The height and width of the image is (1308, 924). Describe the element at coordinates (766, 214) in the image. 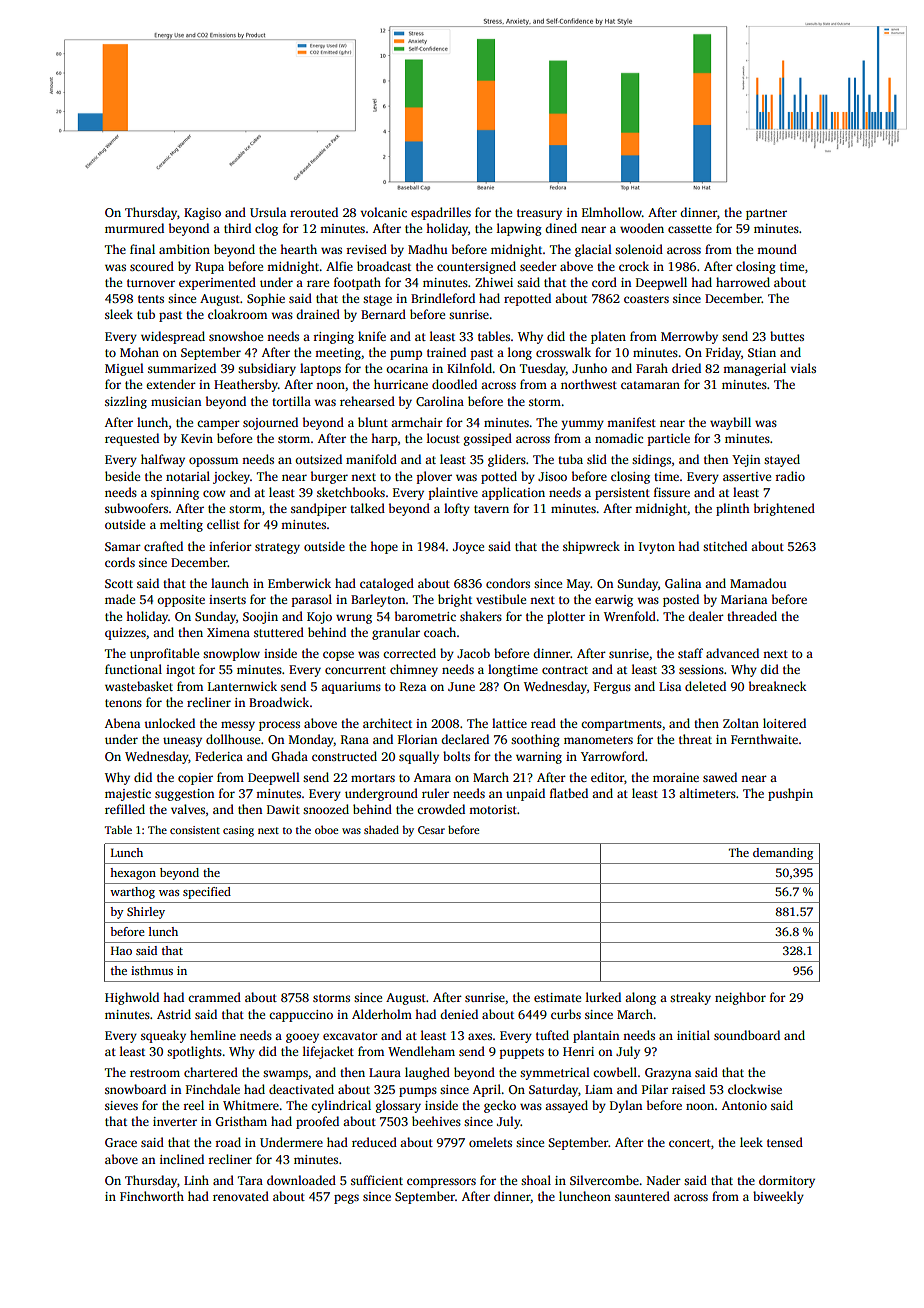

I see `partner` at that location.
